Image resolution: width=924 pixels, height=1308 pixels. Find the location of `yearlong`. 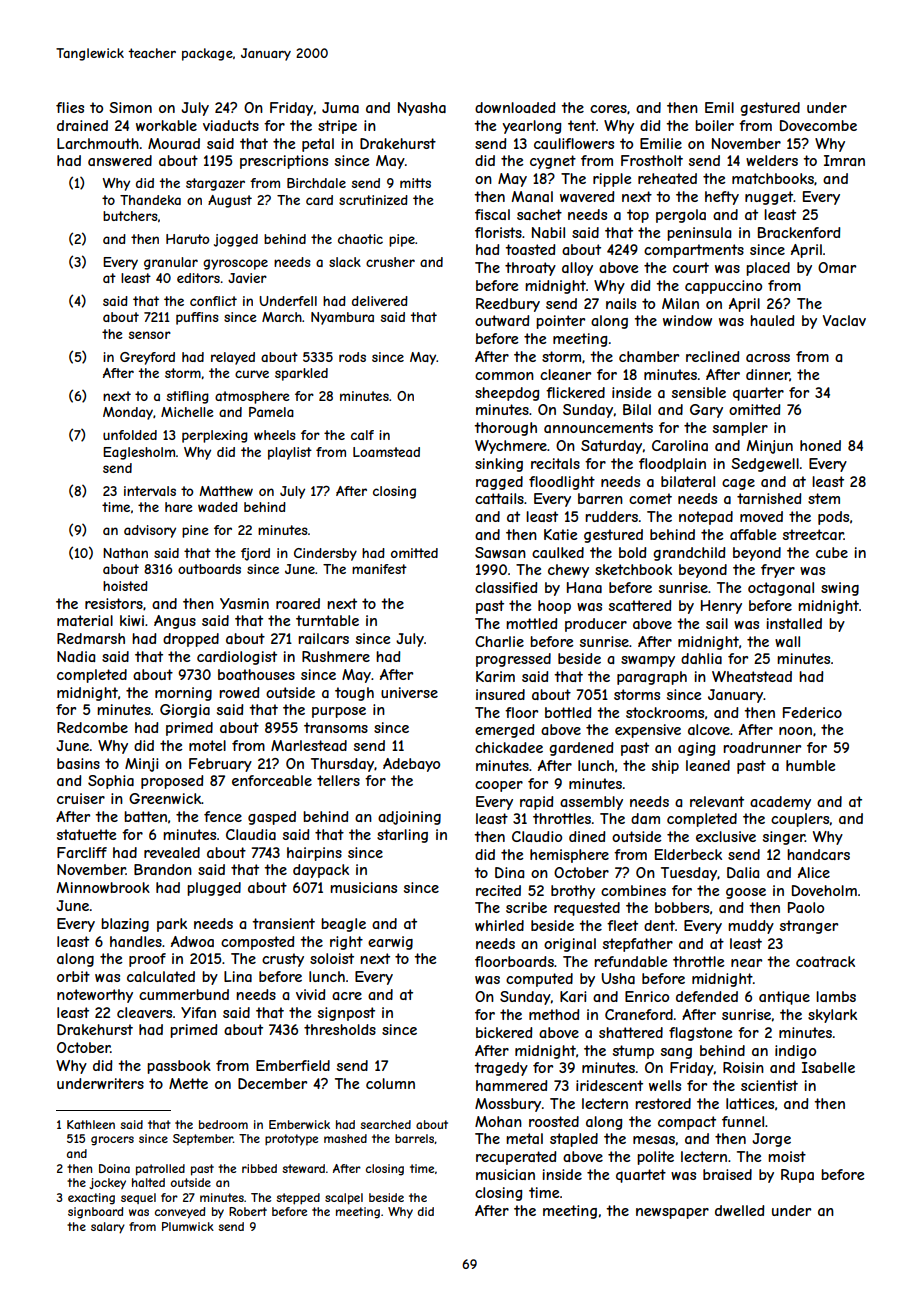

yearlong is located at coordinates (531, 127).
